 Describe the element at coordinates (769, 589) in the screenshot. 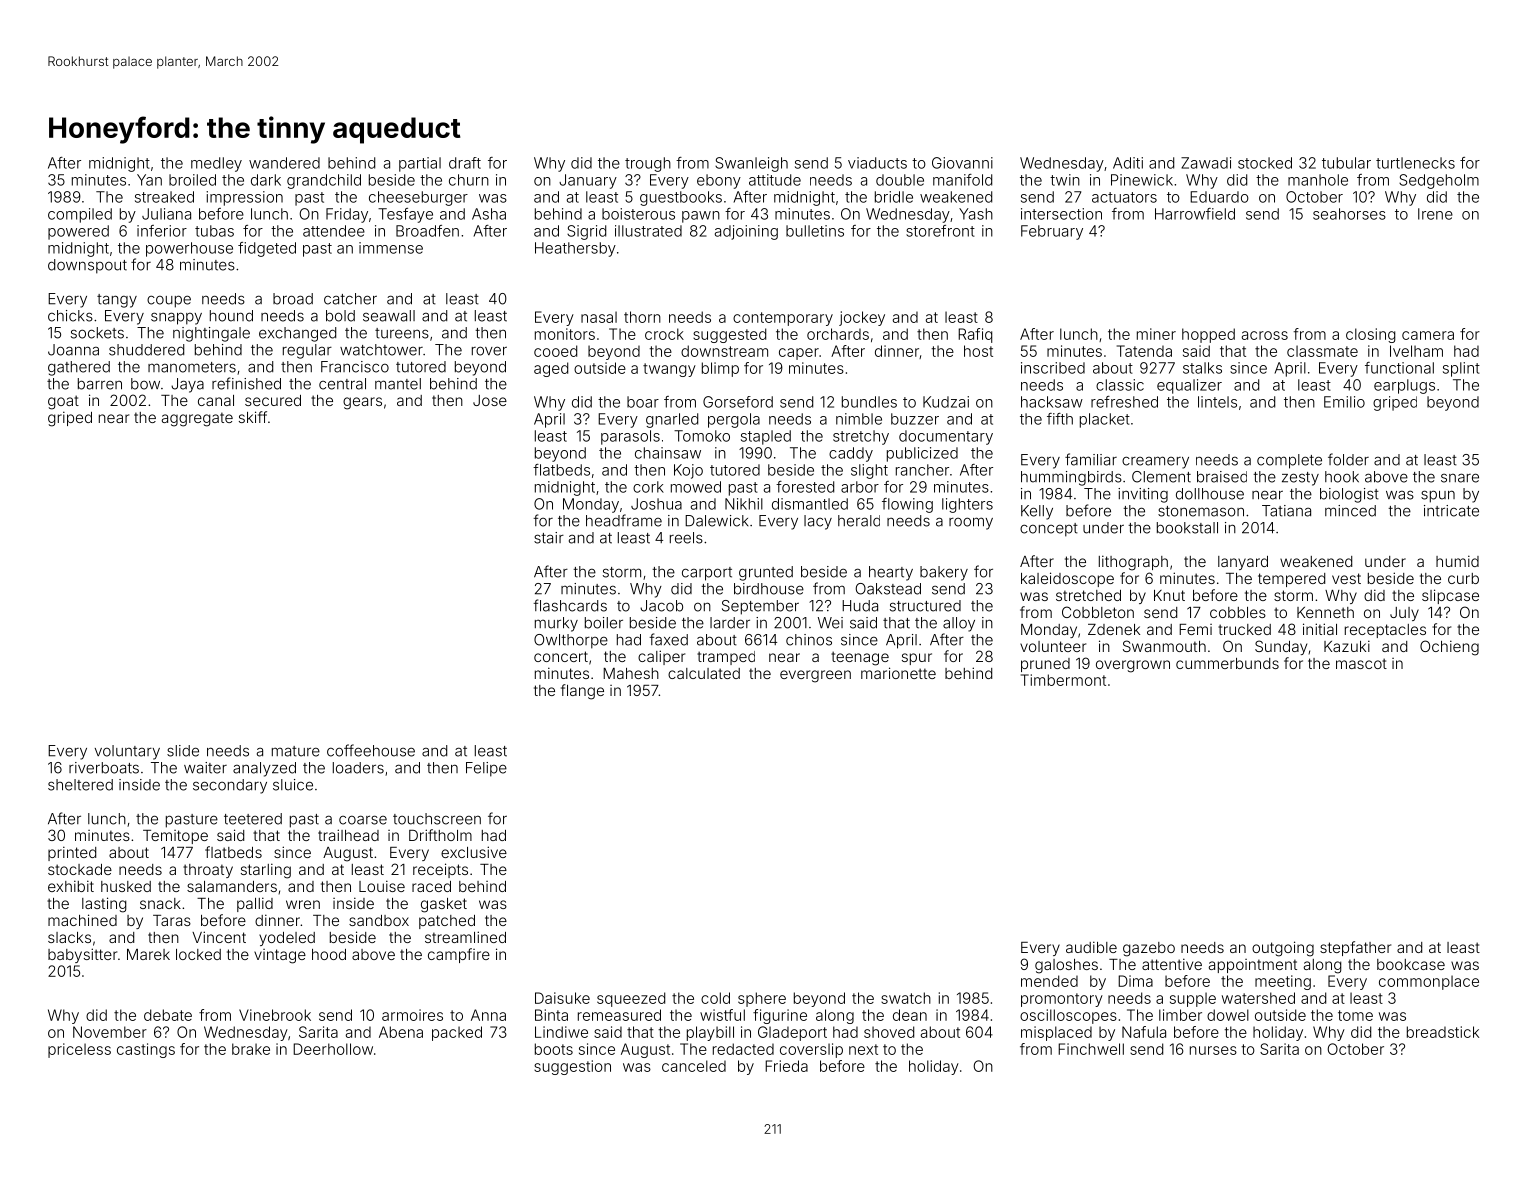

I see `birdhouse` at that location.
